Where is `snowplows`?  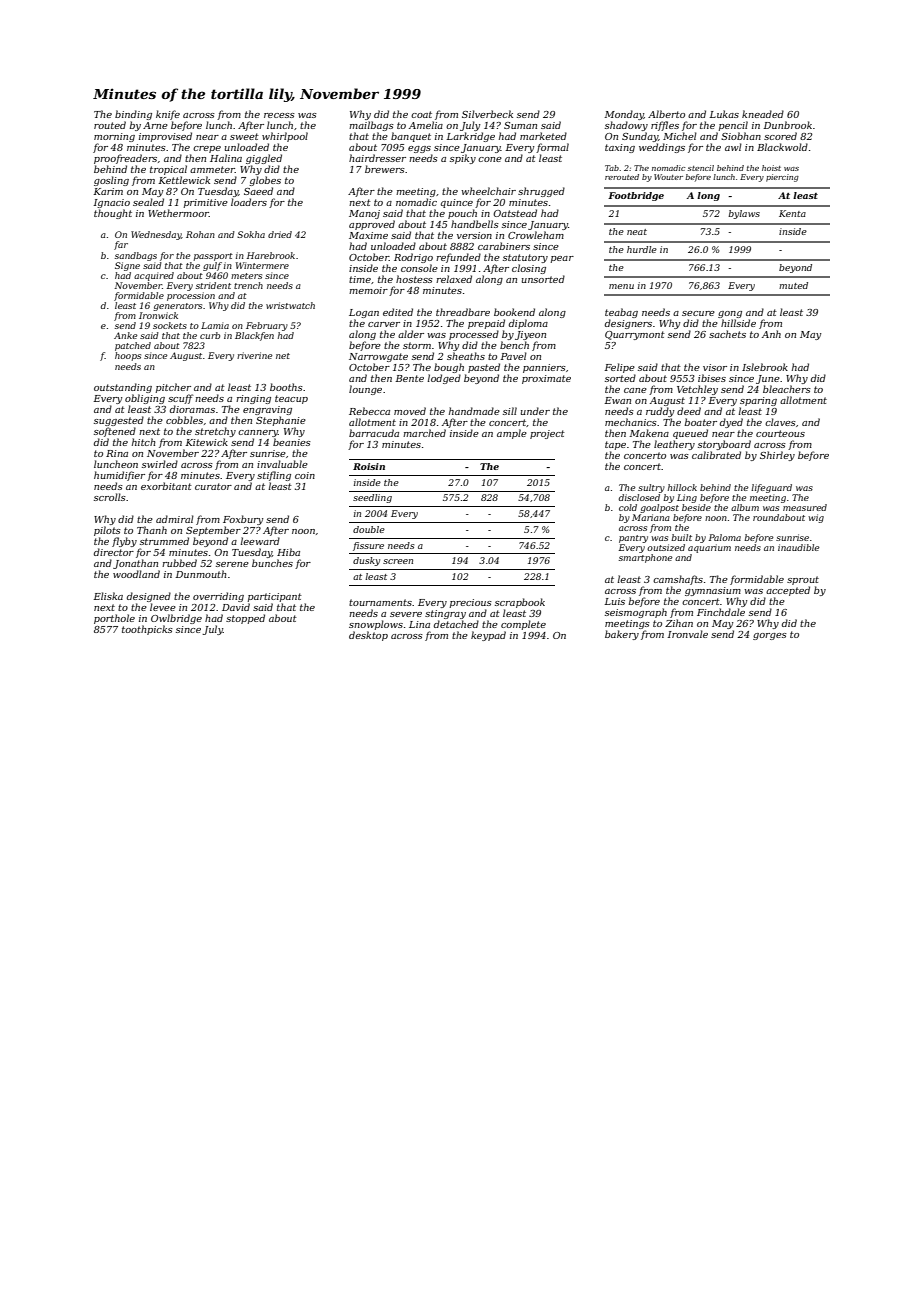
snowplows is located at coordinates (376, 625).
